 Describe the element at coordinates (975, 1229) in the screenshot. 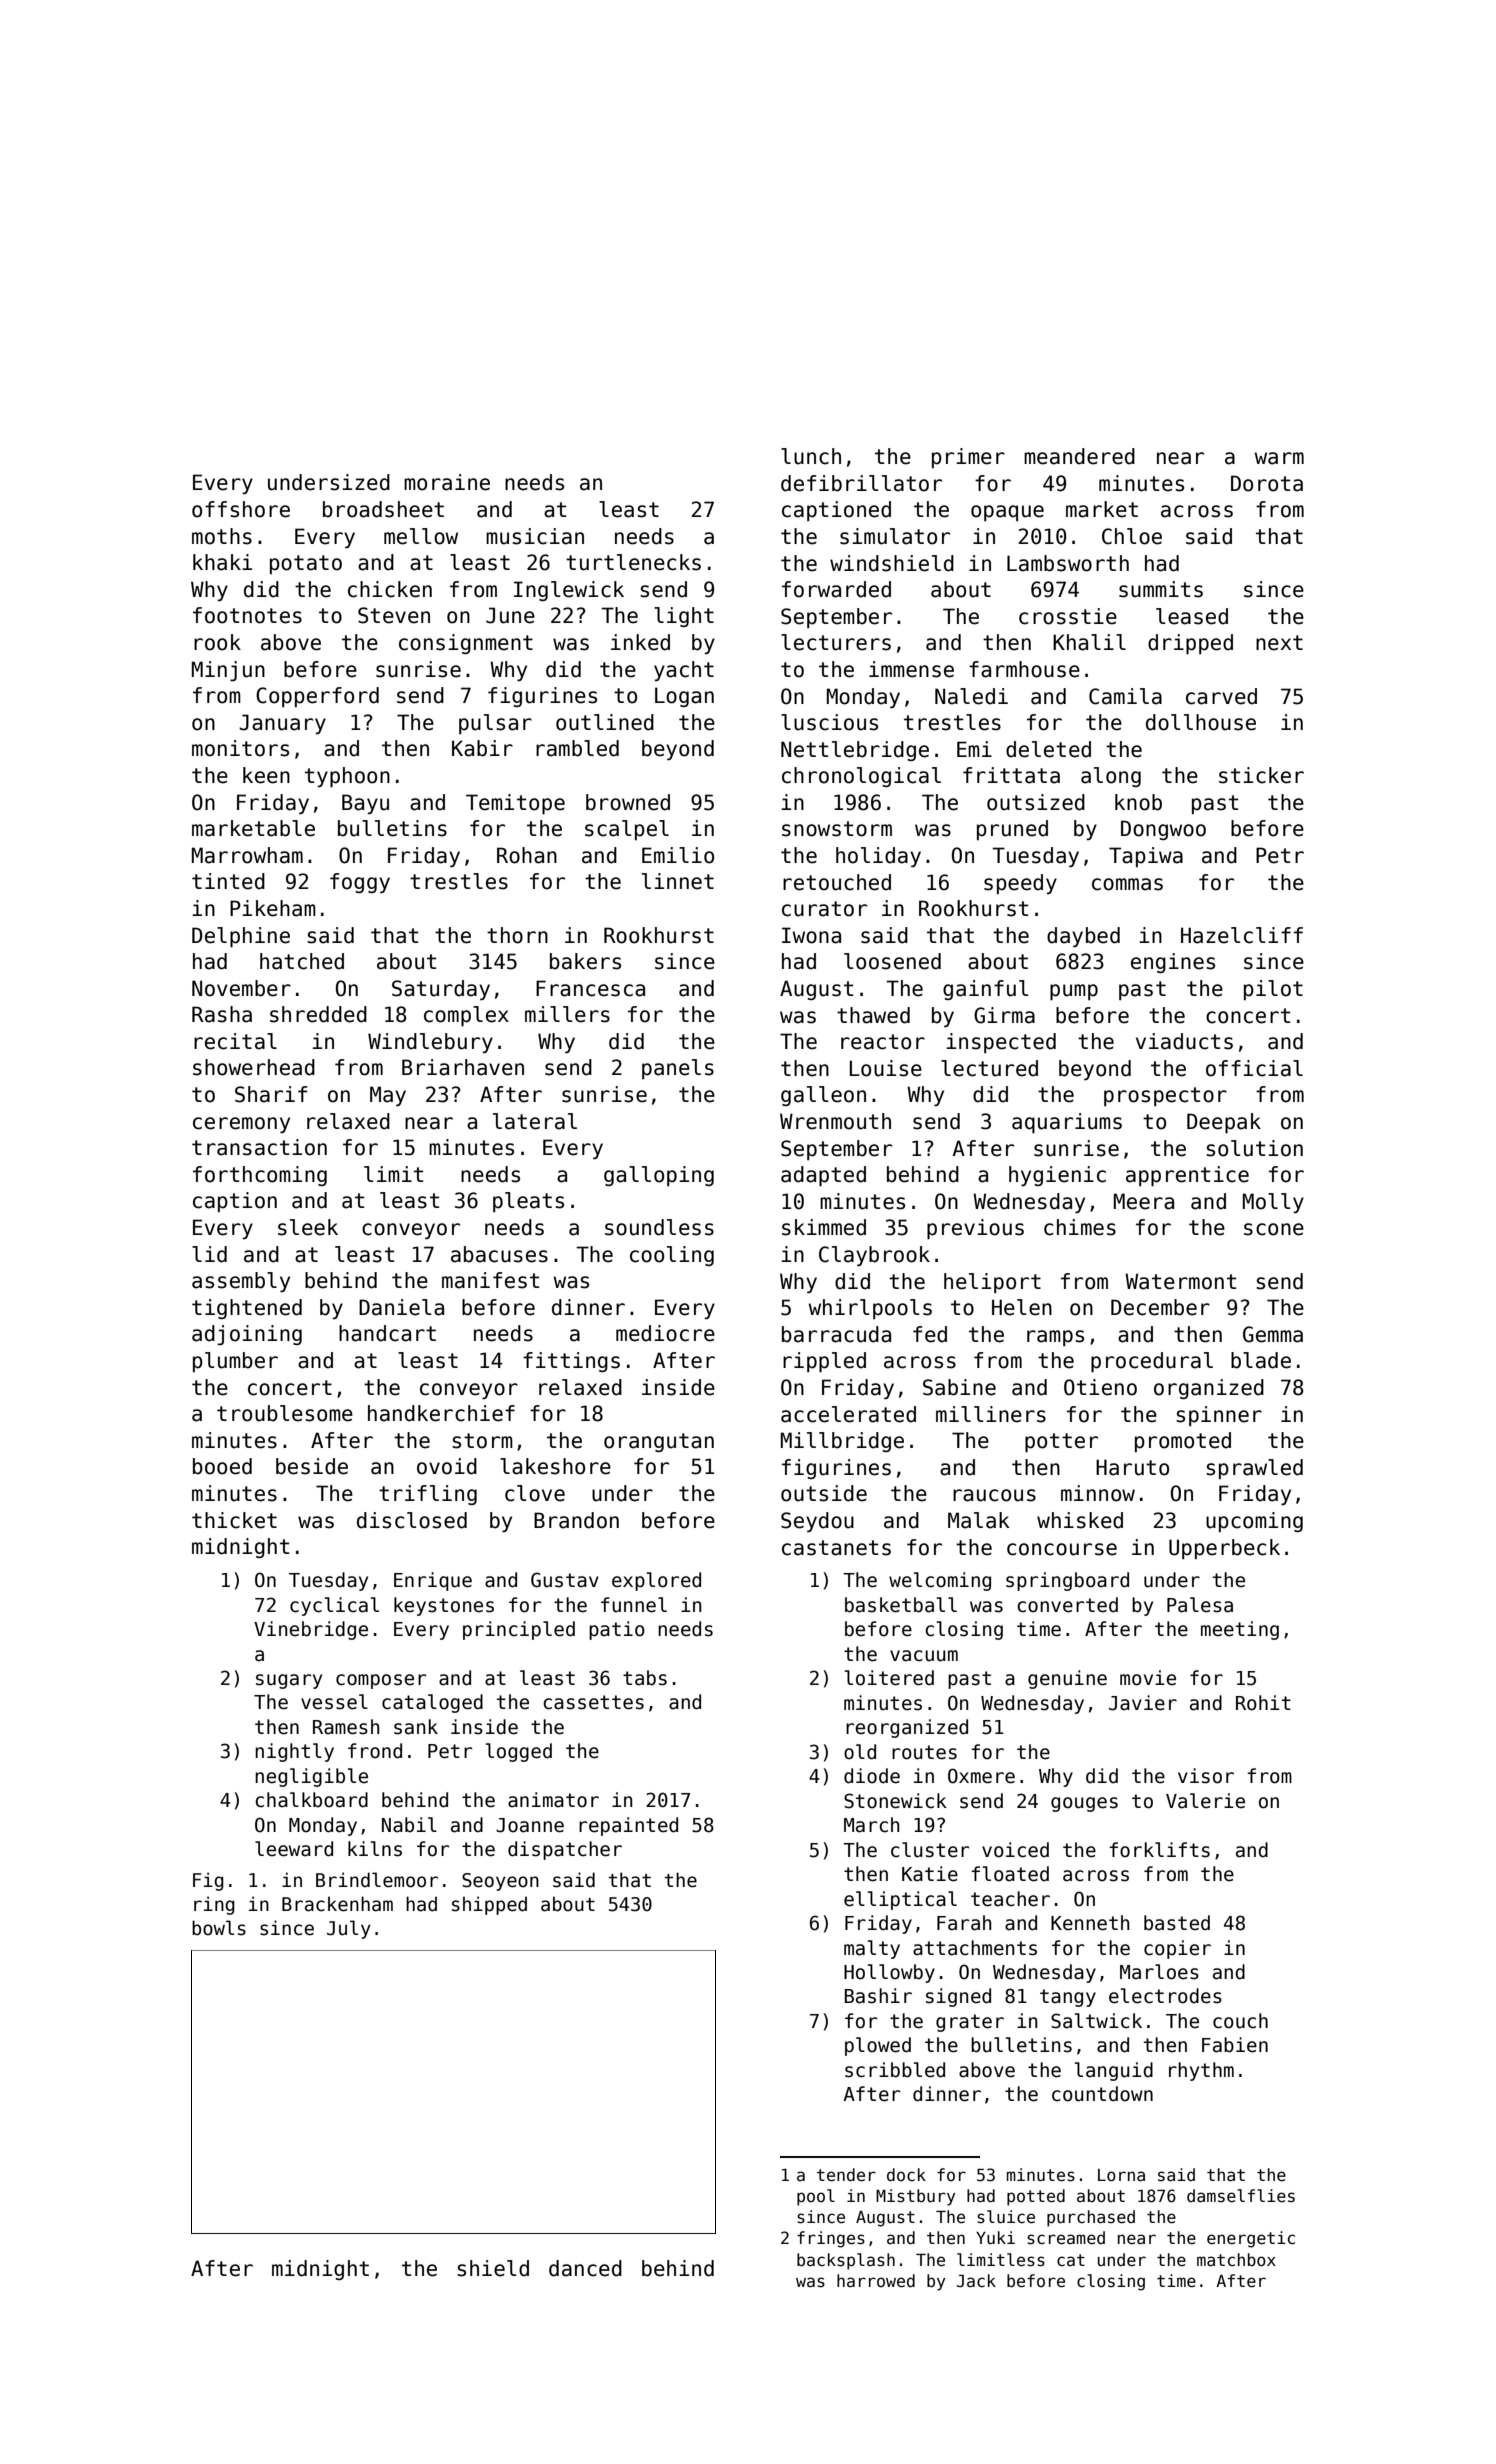

I see `previous` at that location.
